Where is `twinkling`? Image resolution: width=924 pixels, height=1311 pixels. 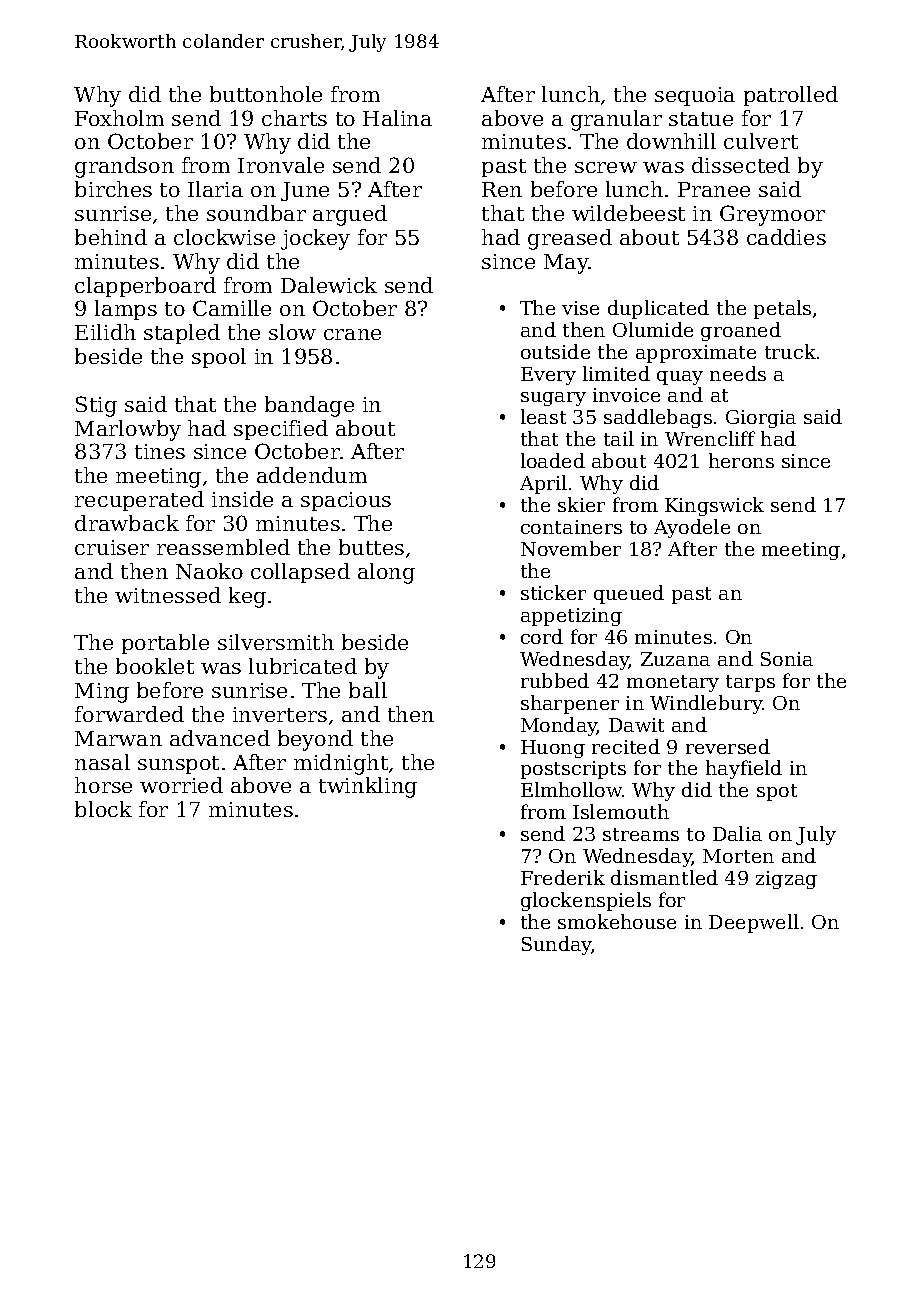
twinkling is located at coordinates (368, 787).
